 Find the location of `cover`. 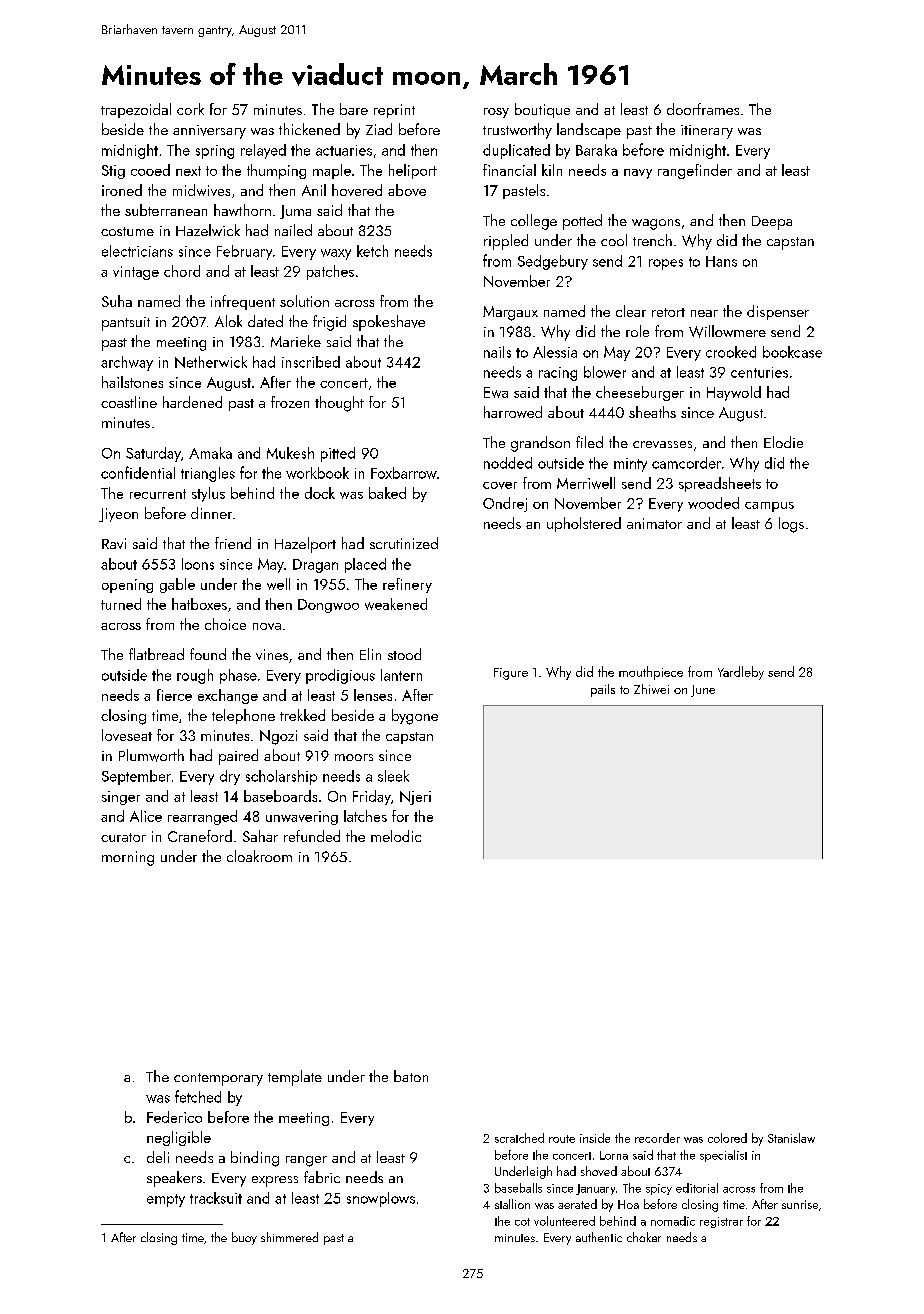

cover is located at coordinates (500, 485).
